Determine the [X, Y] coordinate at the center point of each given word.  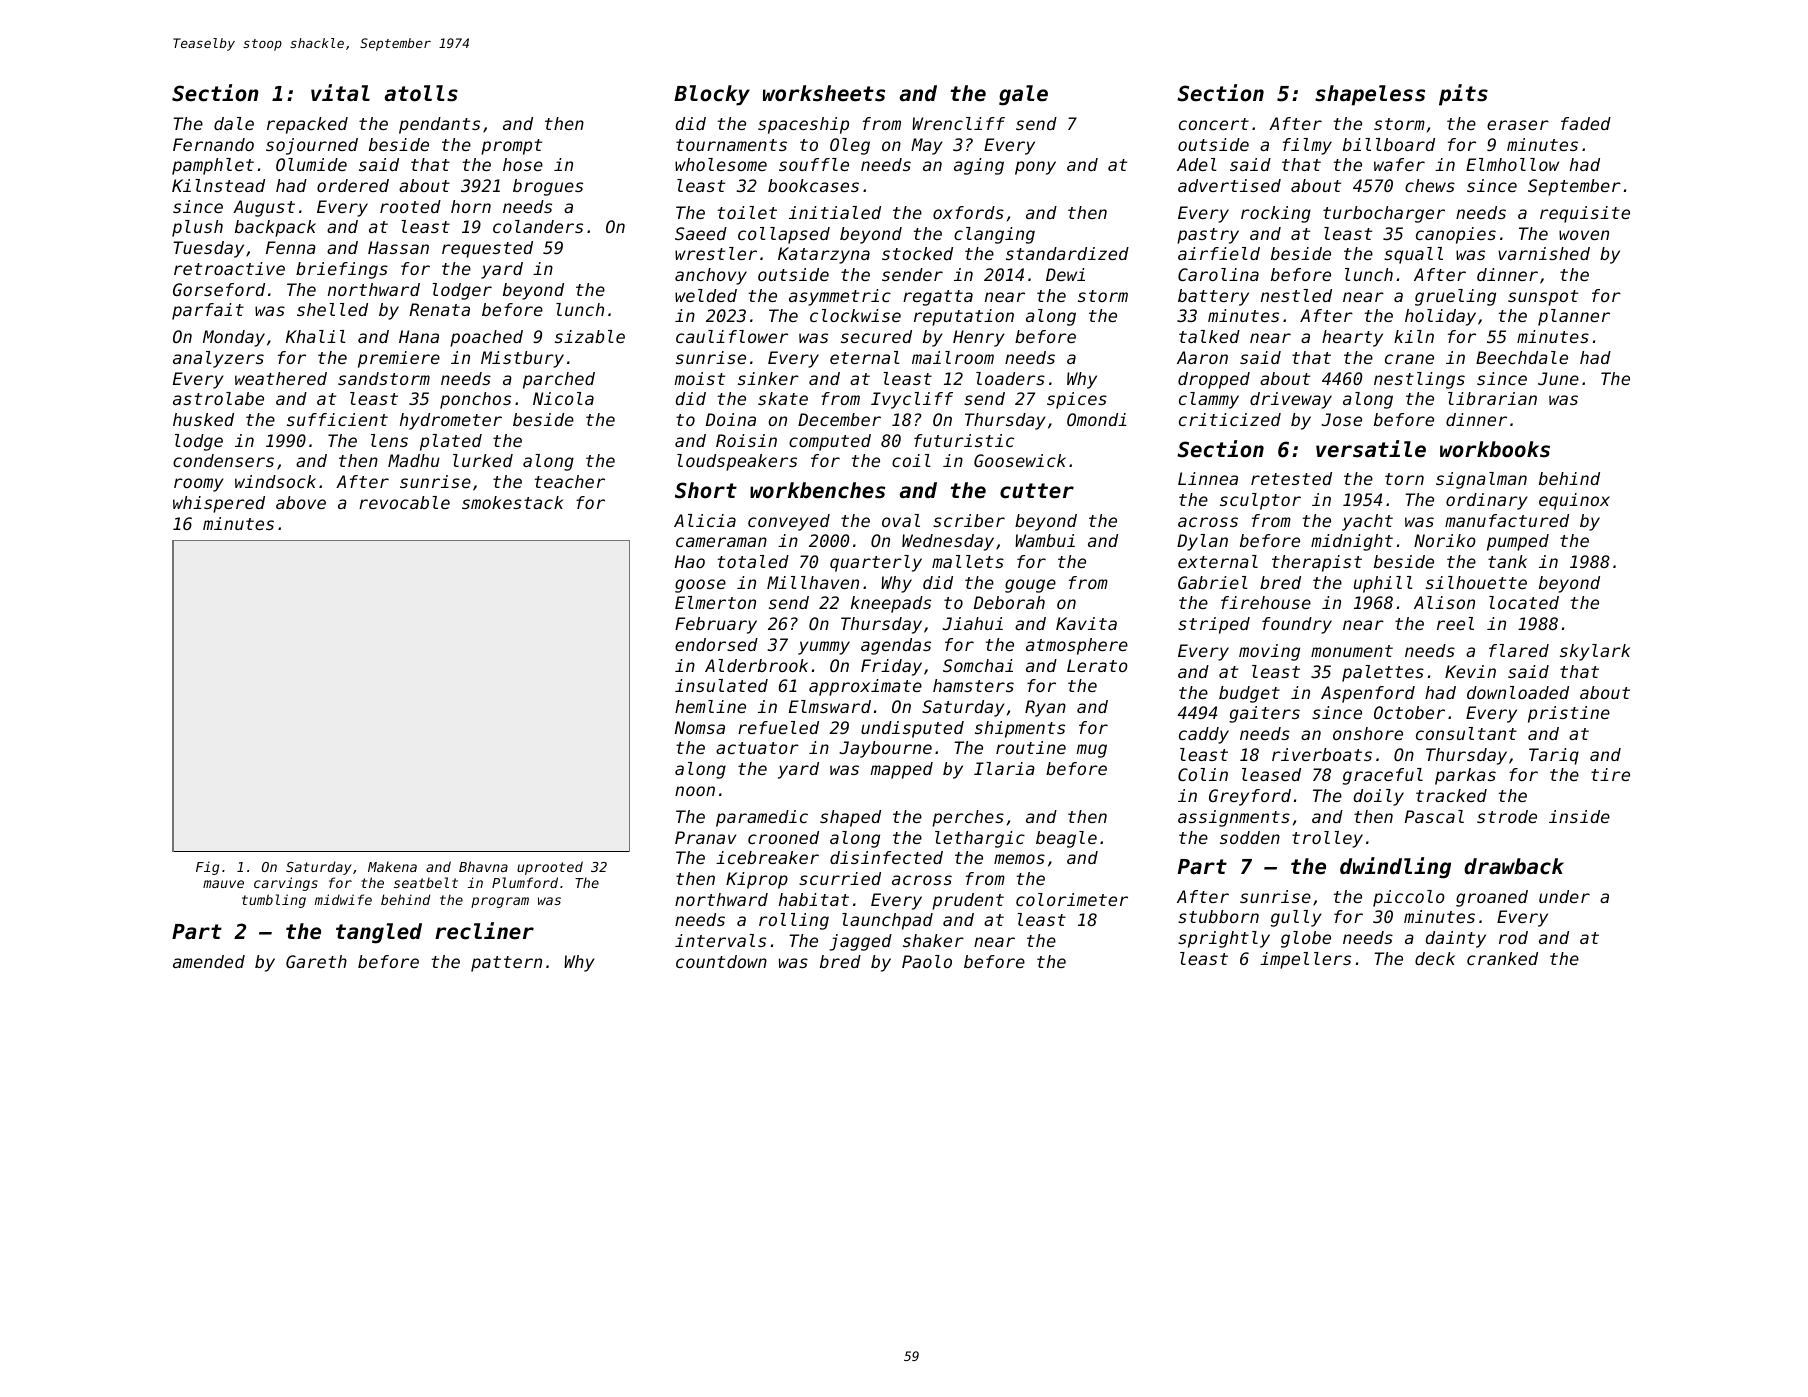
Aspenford [1368, 694]
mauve [223, 884]
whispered [219, 504]
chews [1430, 185]
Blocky [712, 95]
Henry [979, 338]
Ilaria [1004, 768]
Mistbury [522, 359]
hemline [710, 706]
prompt [511, 147]
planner [1574, 317]
